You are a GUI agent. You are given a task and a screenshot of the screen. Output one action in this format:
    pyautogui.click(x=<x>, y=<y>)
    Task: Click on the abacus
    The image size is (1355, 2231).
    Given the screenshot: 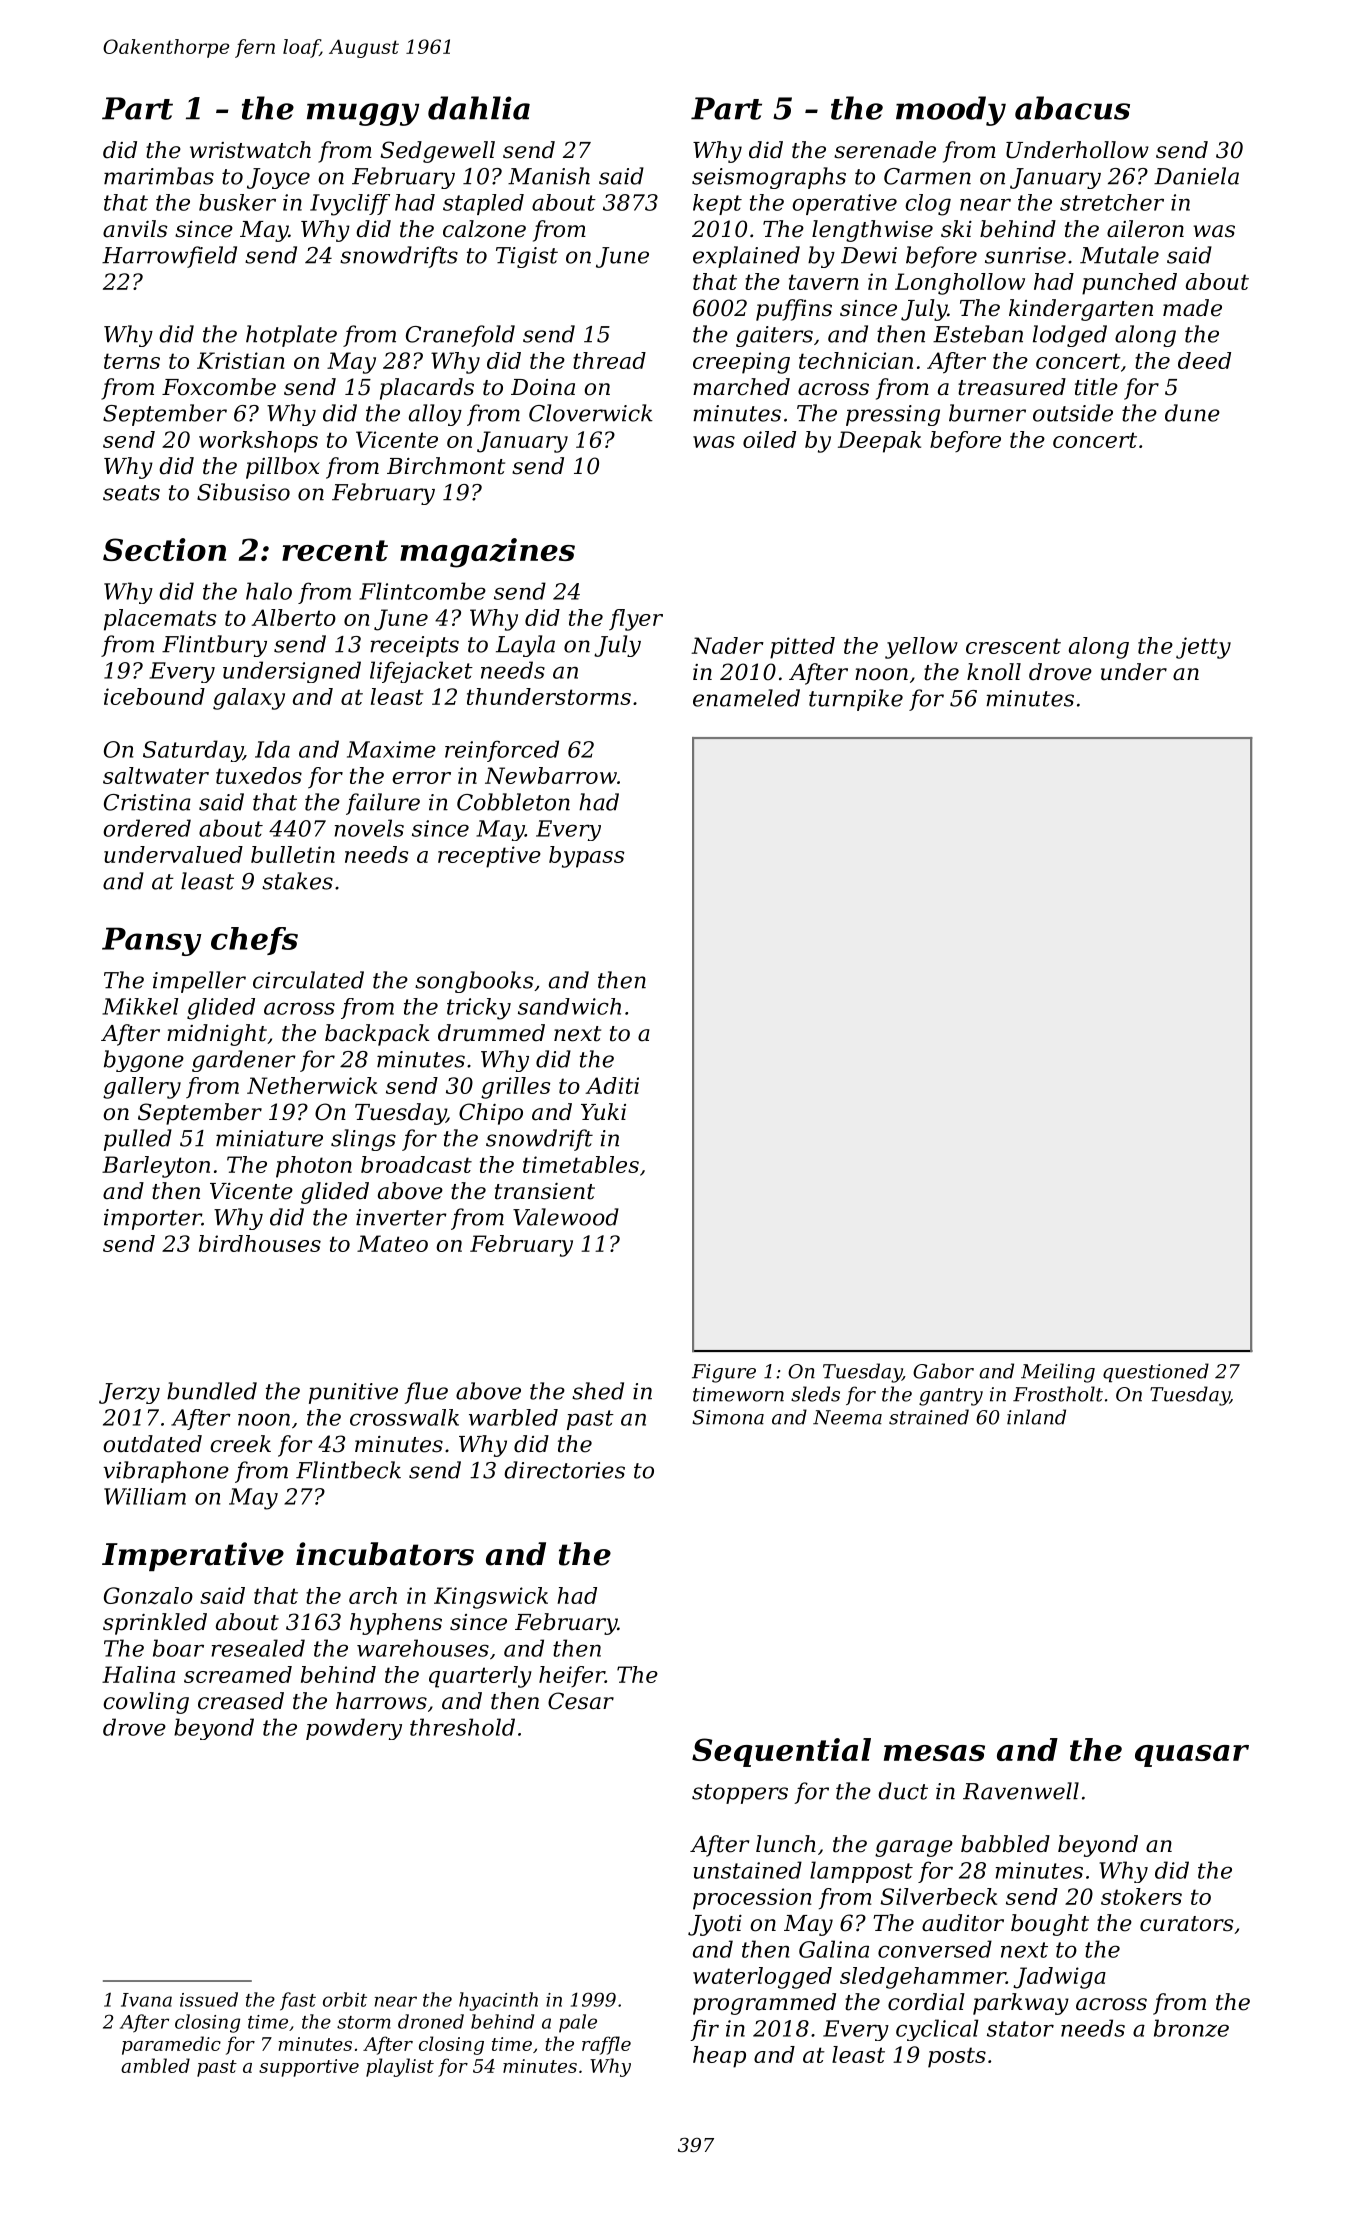 What is the action you would take?
    pyautogui.click(x=1072, y=108)
